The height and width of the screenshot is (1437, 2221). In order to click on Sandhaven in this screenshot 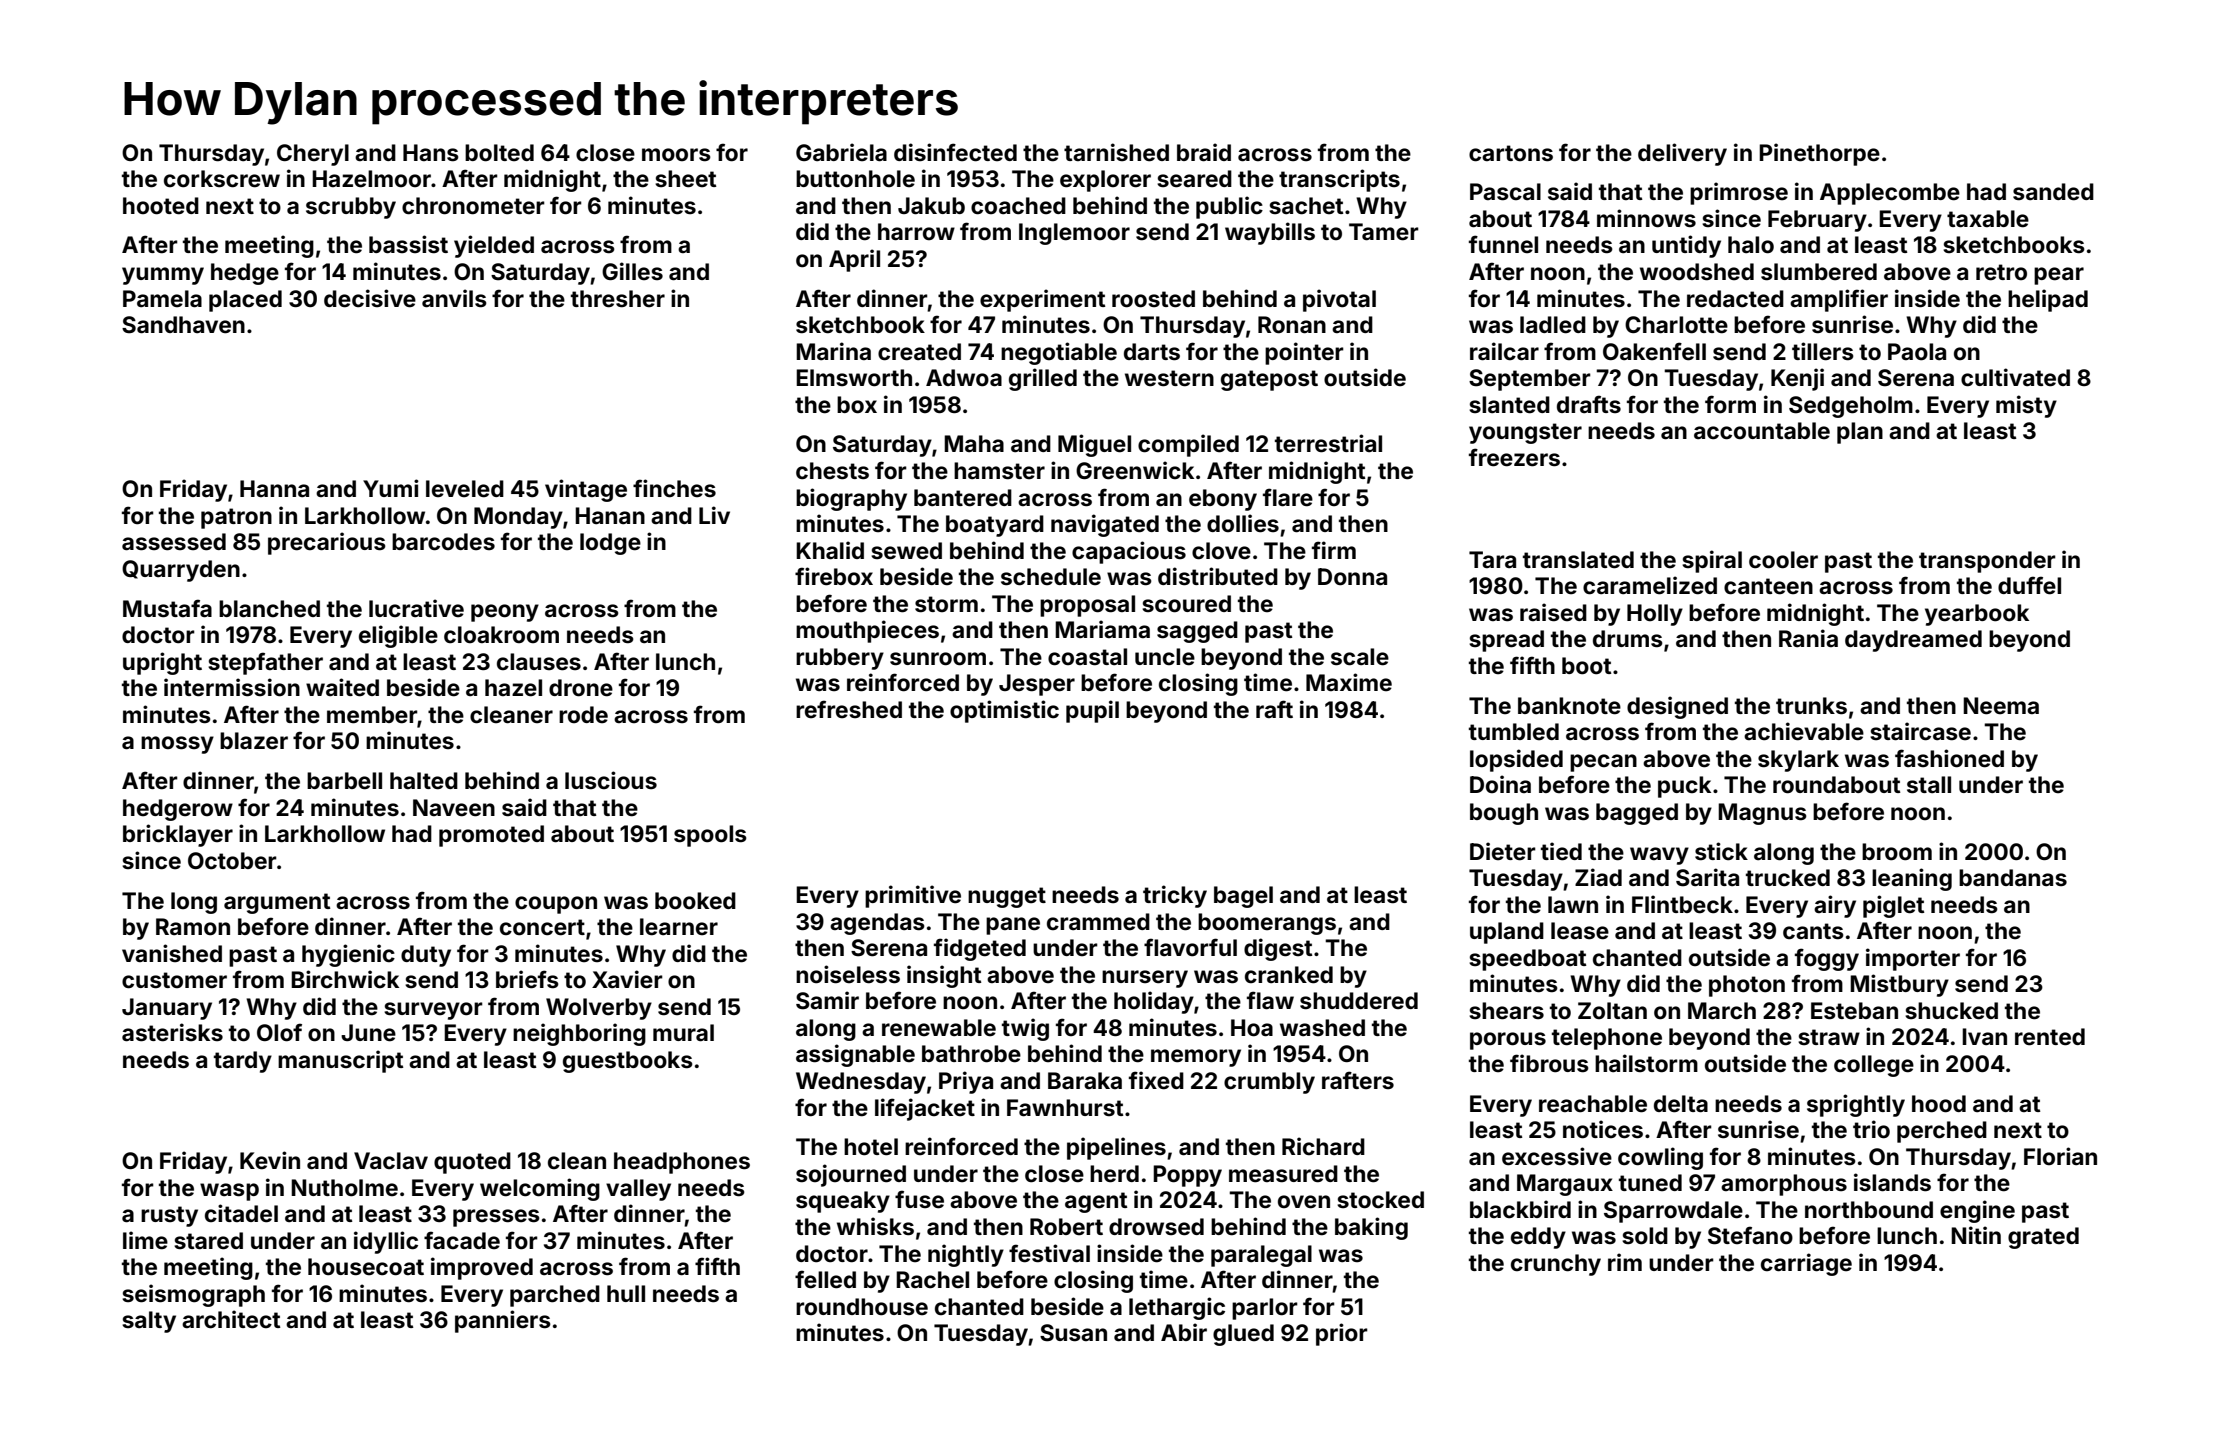, I will do `click(183, 325)`.
